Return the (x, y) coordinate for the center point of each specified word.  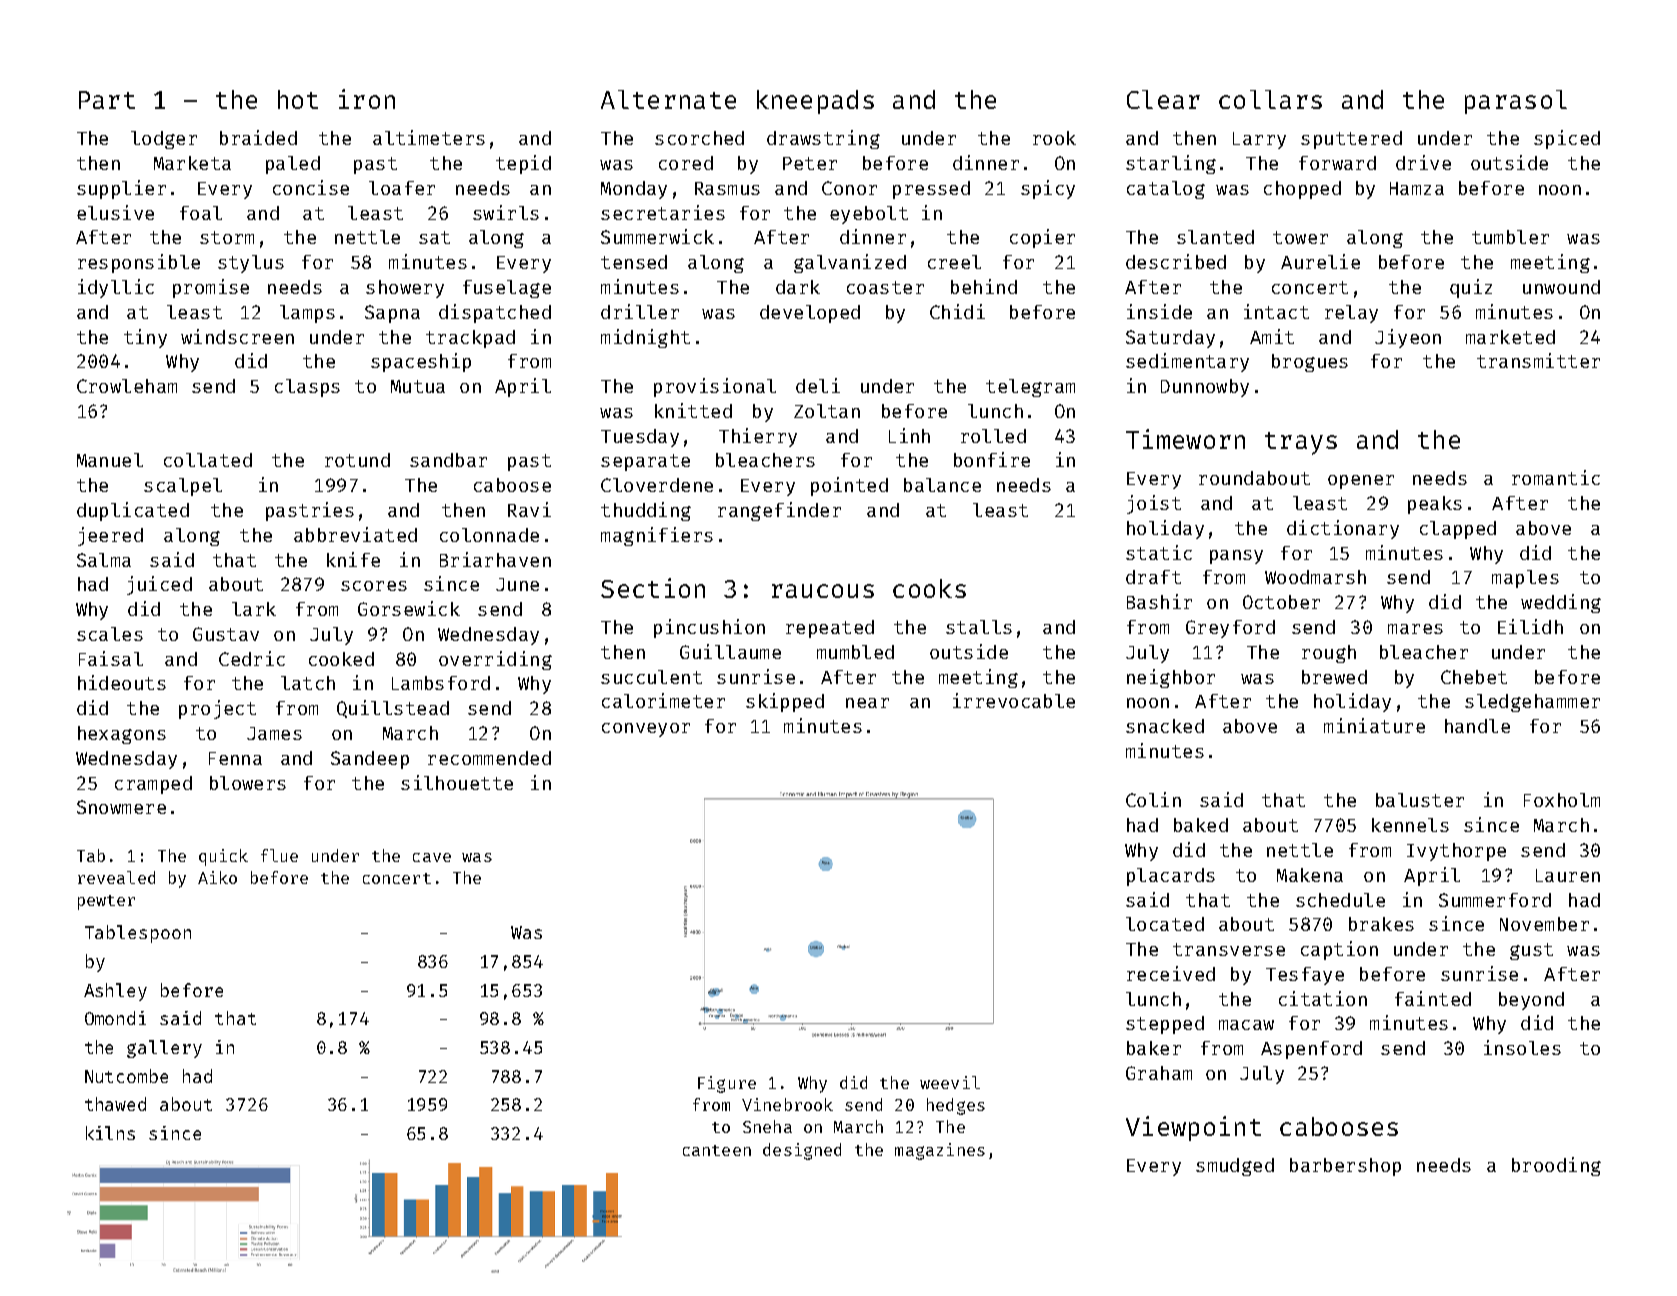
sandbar (448, 460)
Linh (909, 435)
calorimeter (663, 700)
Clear (1163, 99)
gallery (164, 1049)
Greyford (1230, 629)
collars (1270, 99)
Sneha (767, 1126)
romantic (1556, 477)
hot (298, 99)
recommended (489, 758)
